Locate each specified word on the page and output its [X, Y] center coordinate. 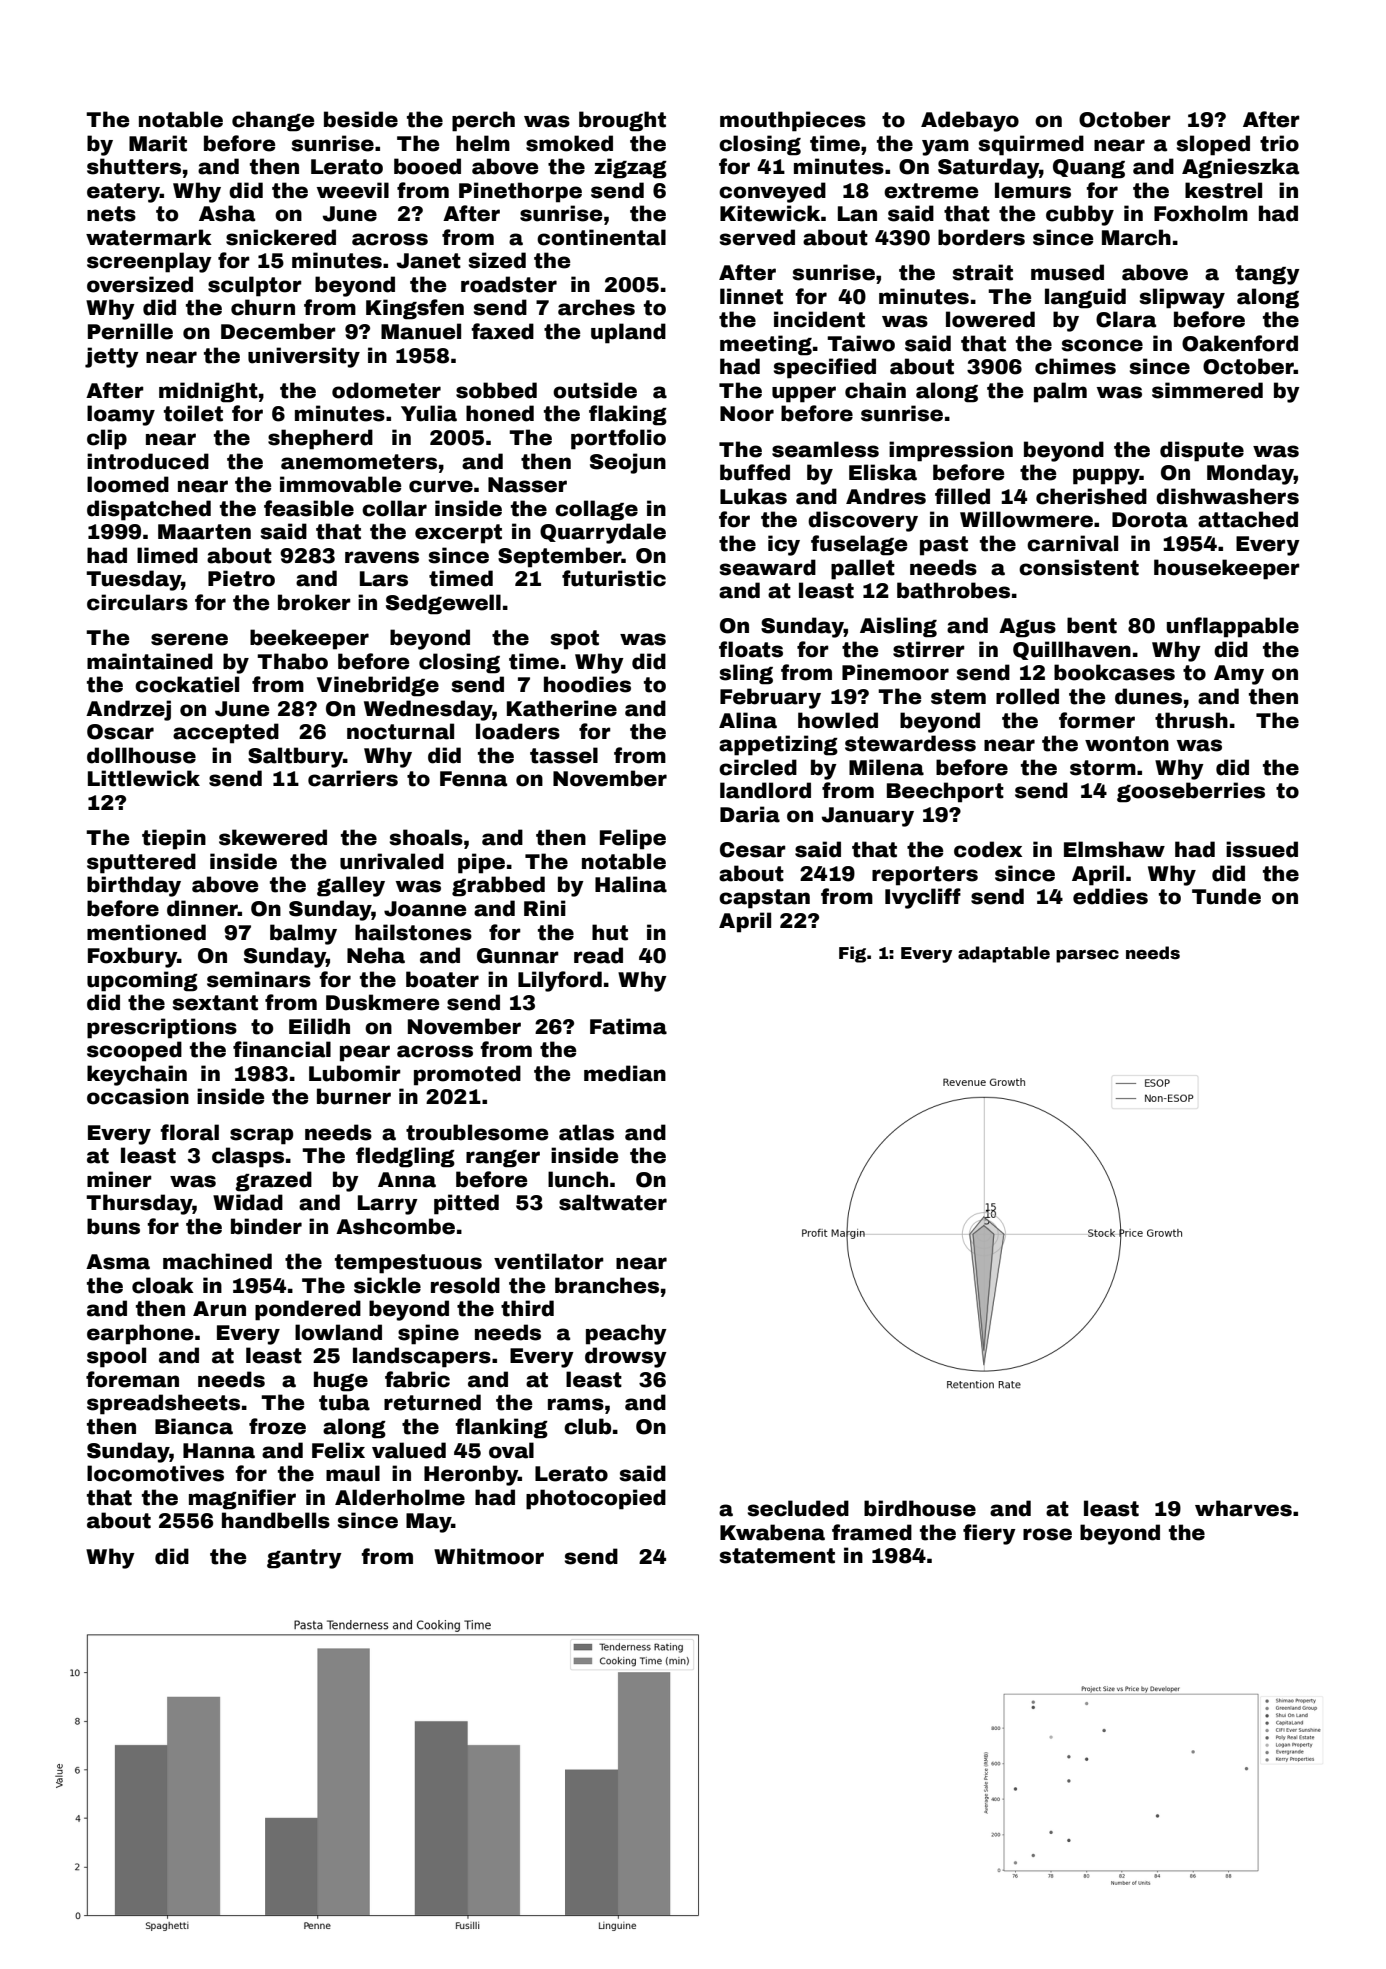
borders [981, 237]
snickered [281, 237]
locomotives [155, 1473]
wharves [1243, 1508]
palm [1060, 392]
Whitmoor [489, 1556]
